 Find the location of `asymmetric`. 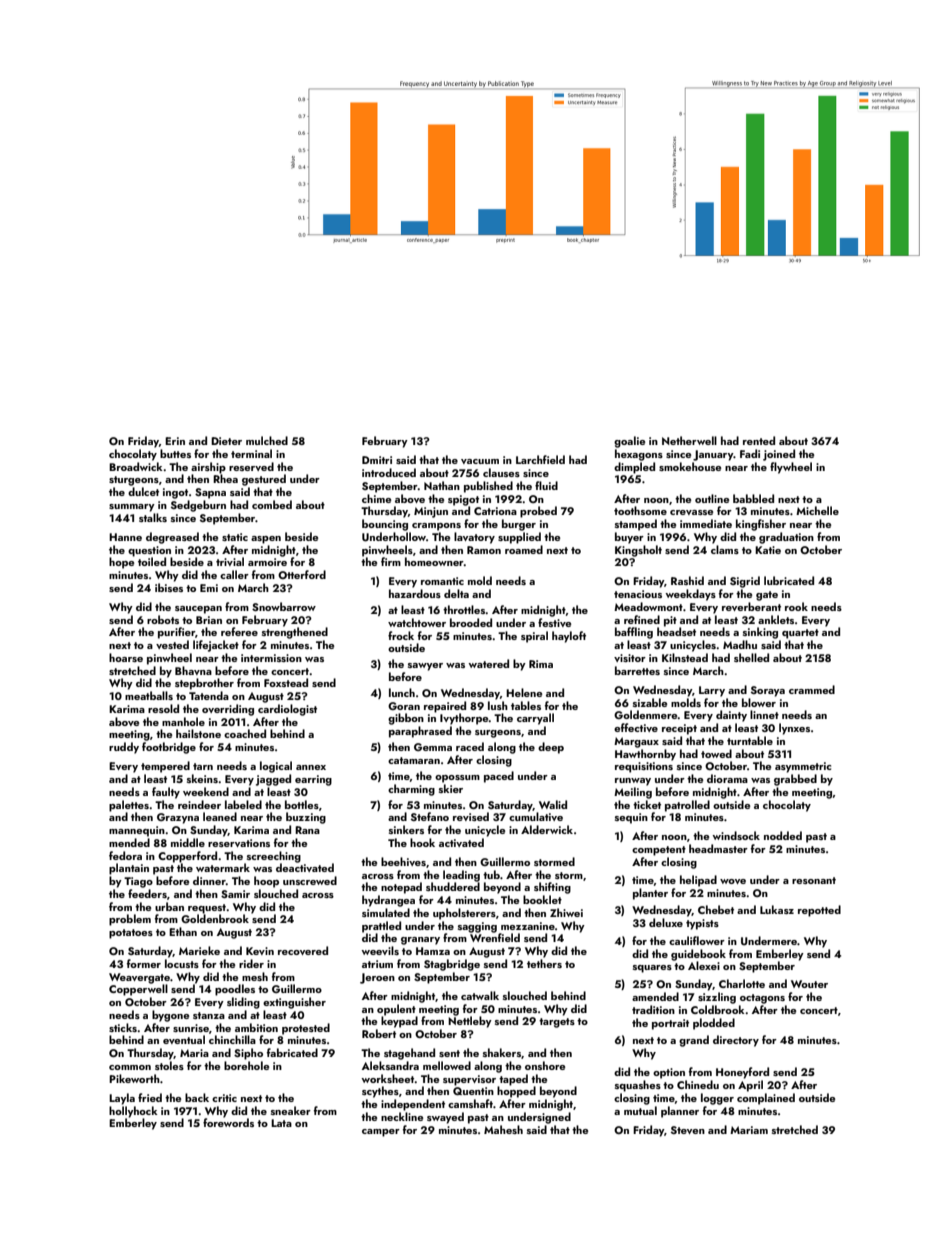

asymmetric is located at coordinates (803, 767).
